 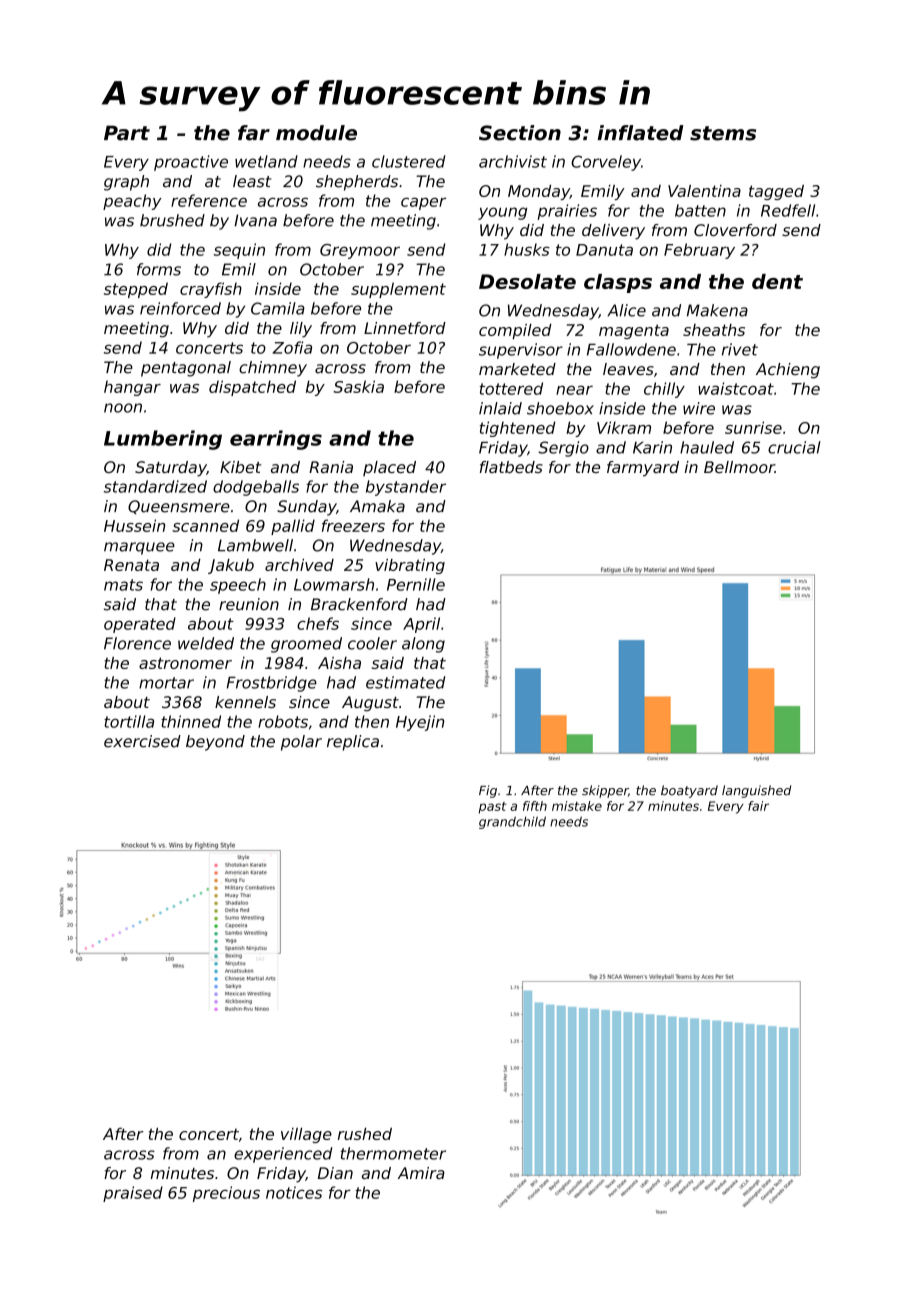 I want to click on reunion, so click(x=249, y=604).
